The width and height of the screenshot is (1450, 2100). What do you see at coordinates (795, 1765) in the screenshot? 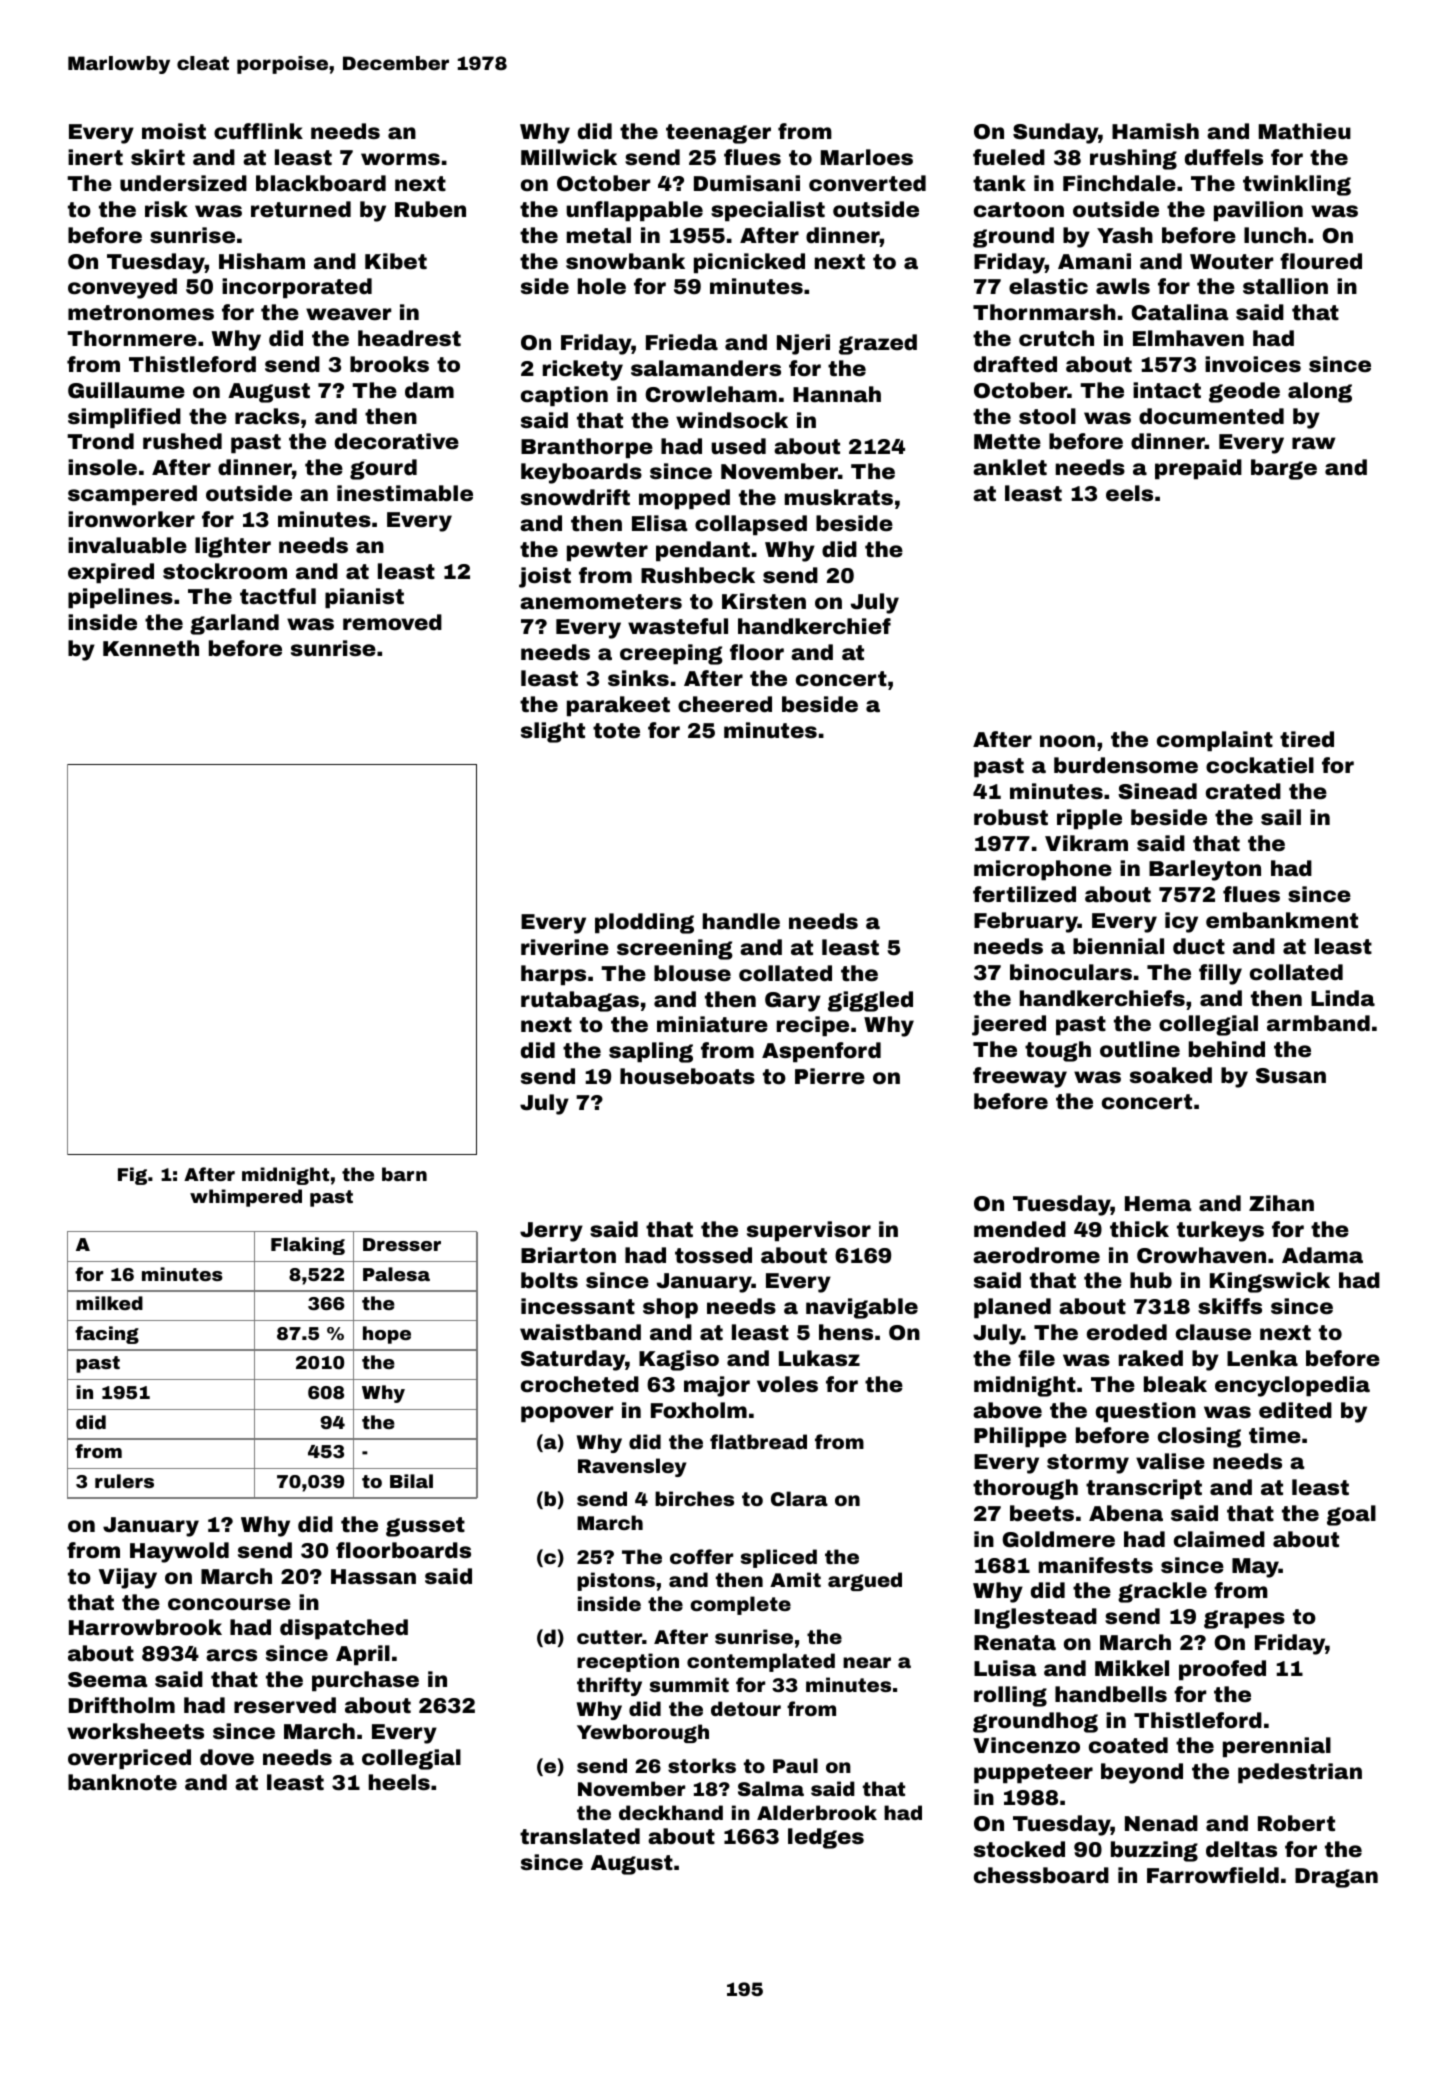
I see `Paul` at bounding box center [795, 1765].
